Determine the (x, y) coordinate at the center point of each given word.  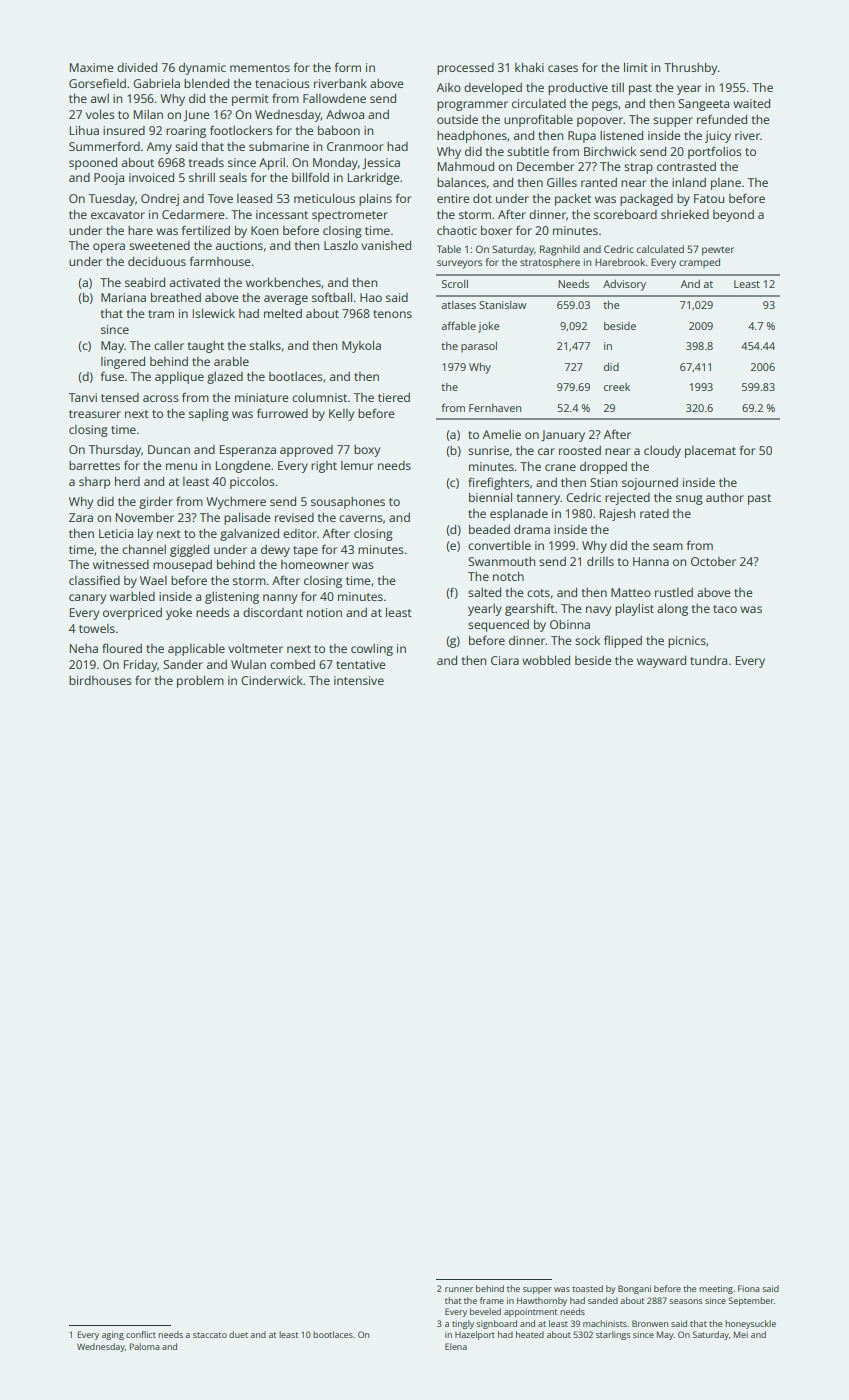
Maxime (92, 67)
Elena (456, 1346)
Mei (741, 1334)
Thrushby (690, 68)
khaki (529, 67)
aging (113, 1335)
